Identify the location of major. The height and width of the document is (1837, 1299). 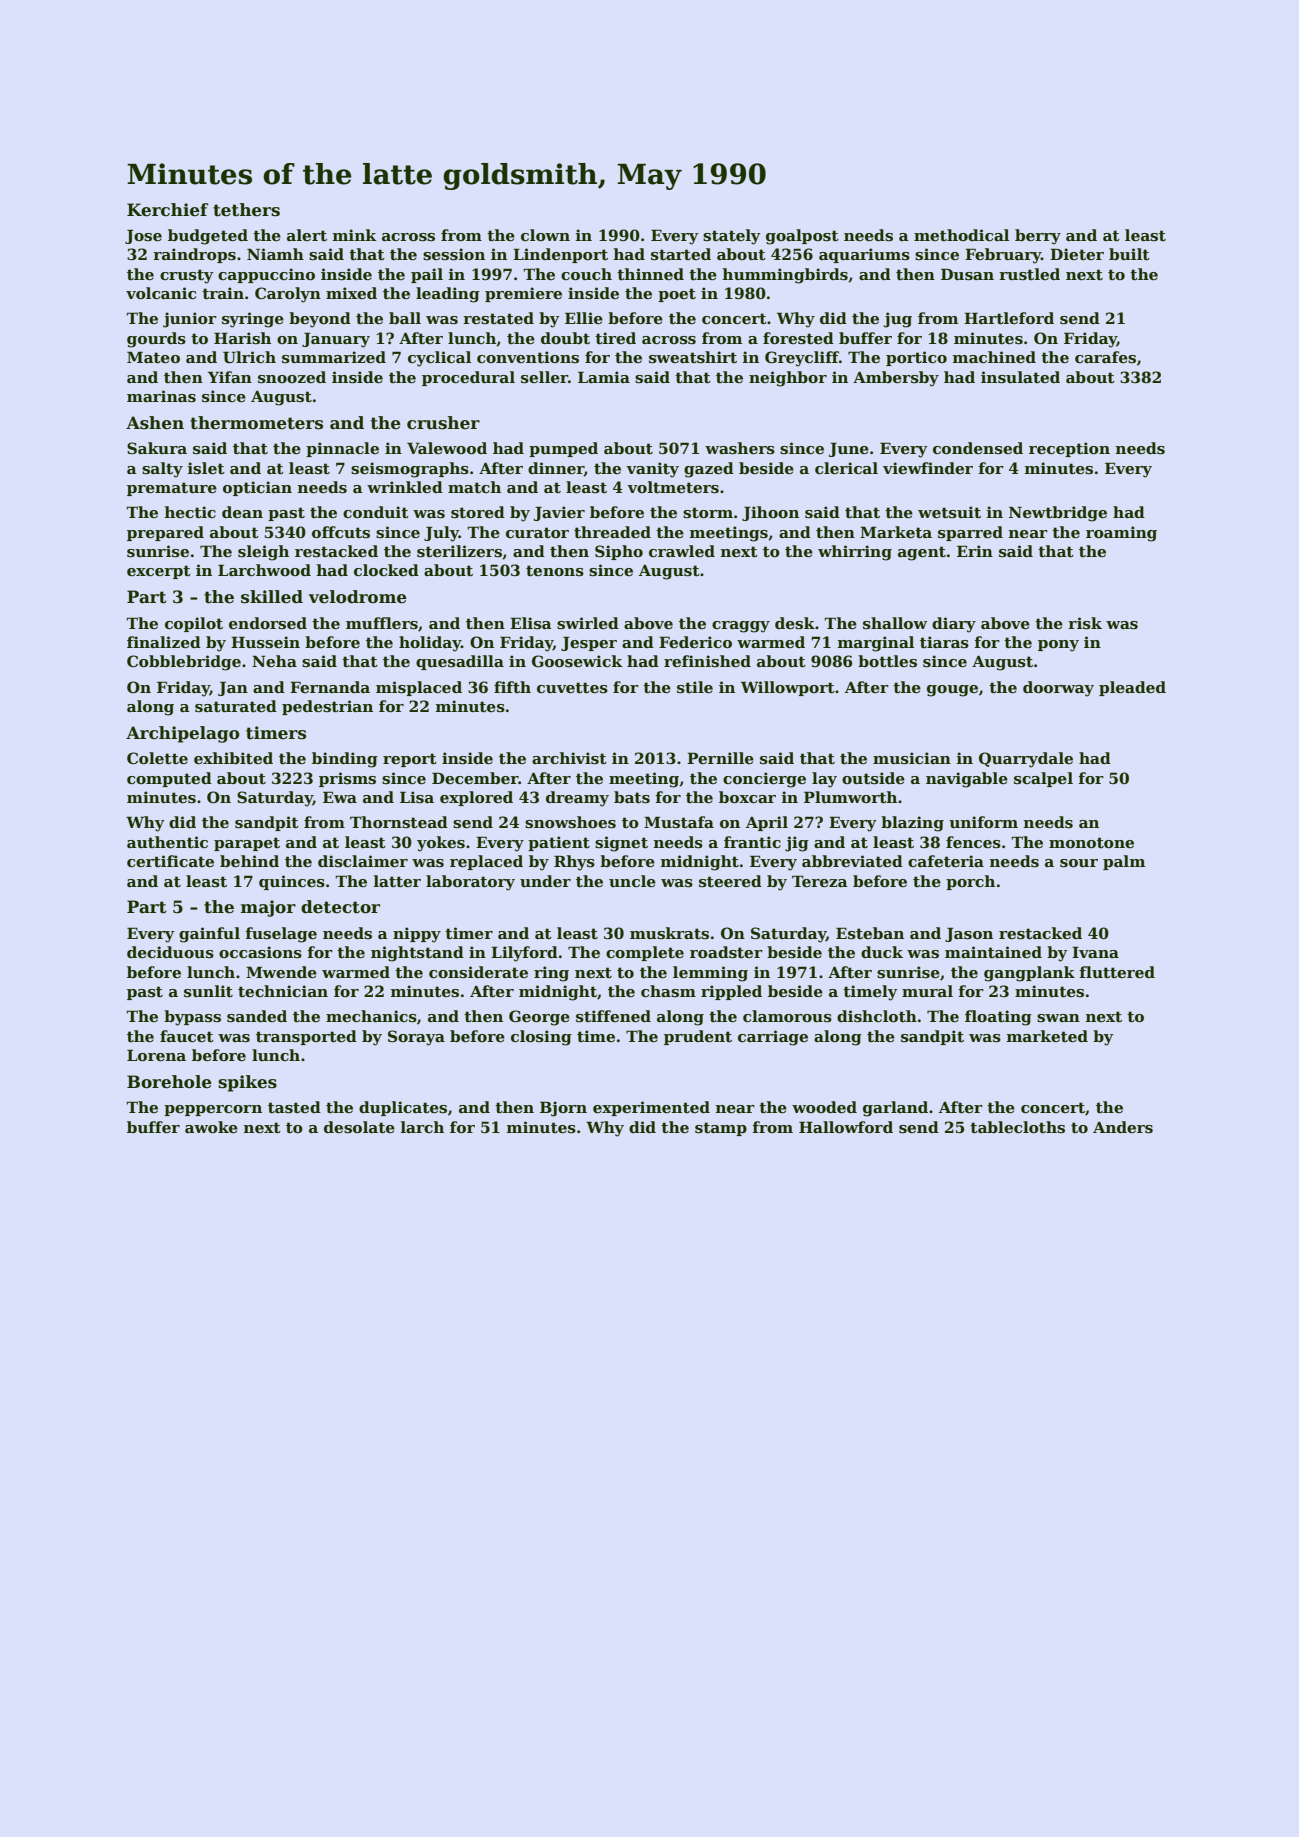
(268, 908).
